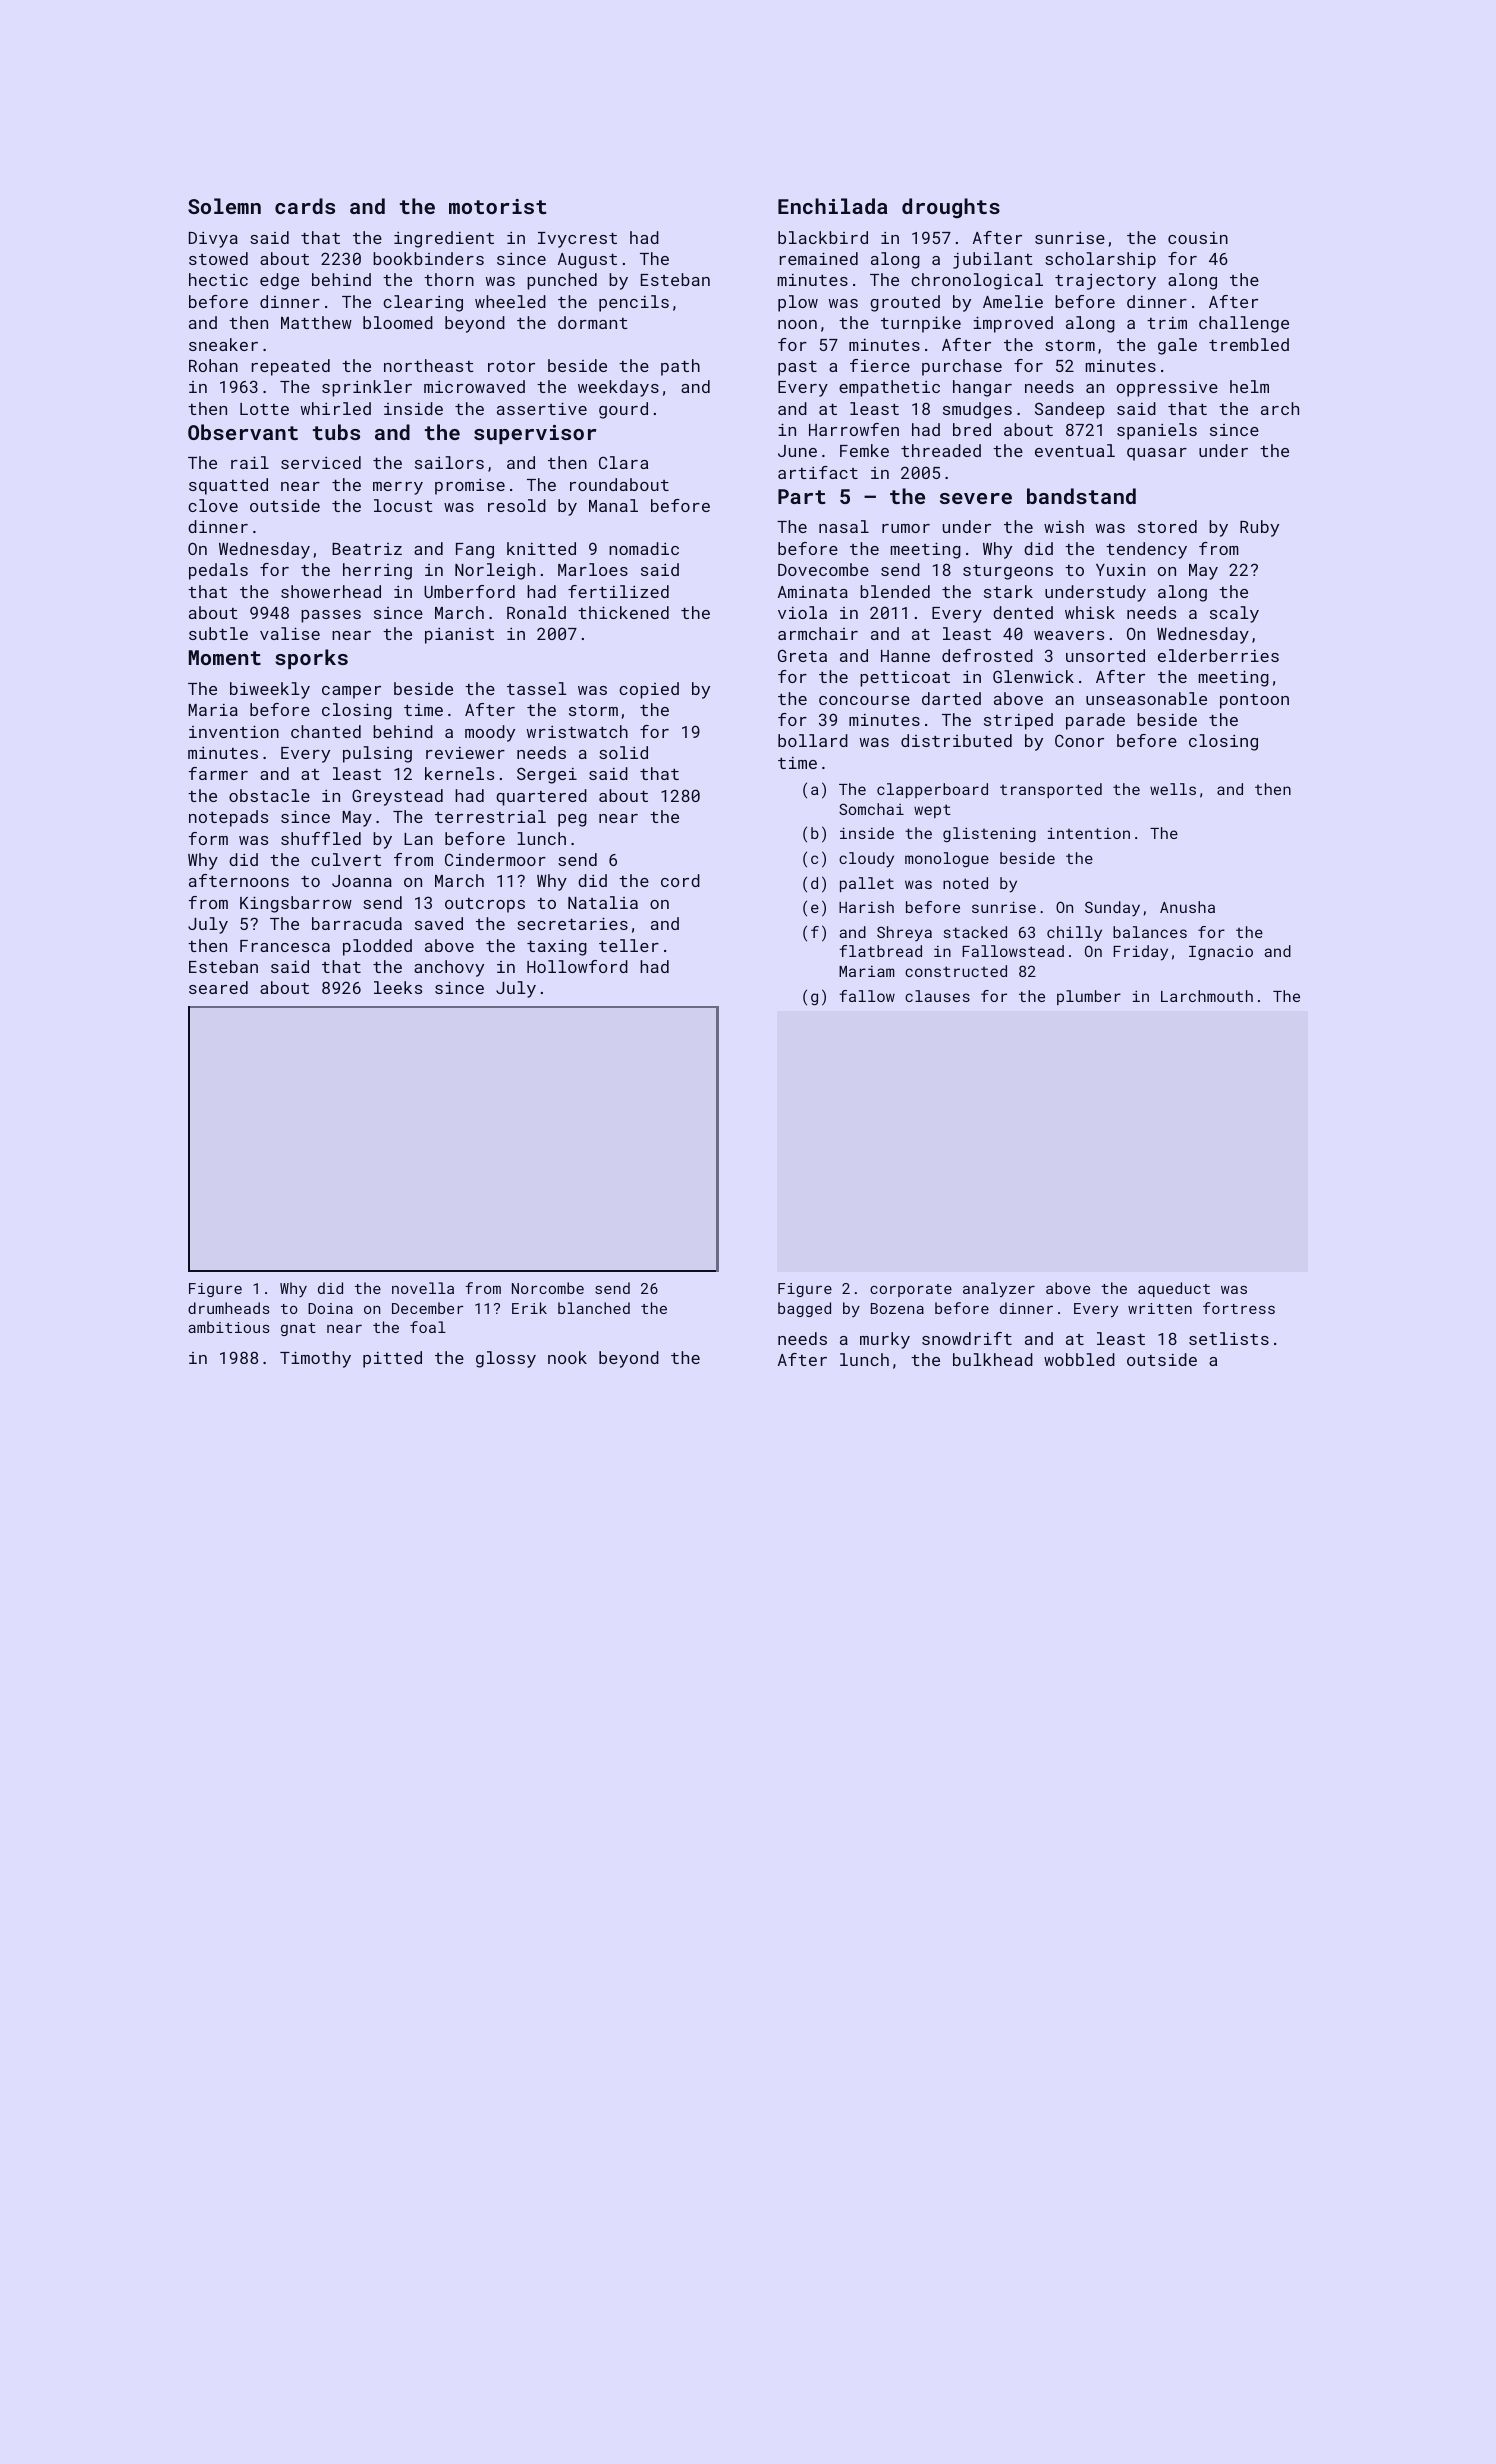 The height and width of the page is (2464, 1496). I want to click on Enchilada, so click(832, 206).
